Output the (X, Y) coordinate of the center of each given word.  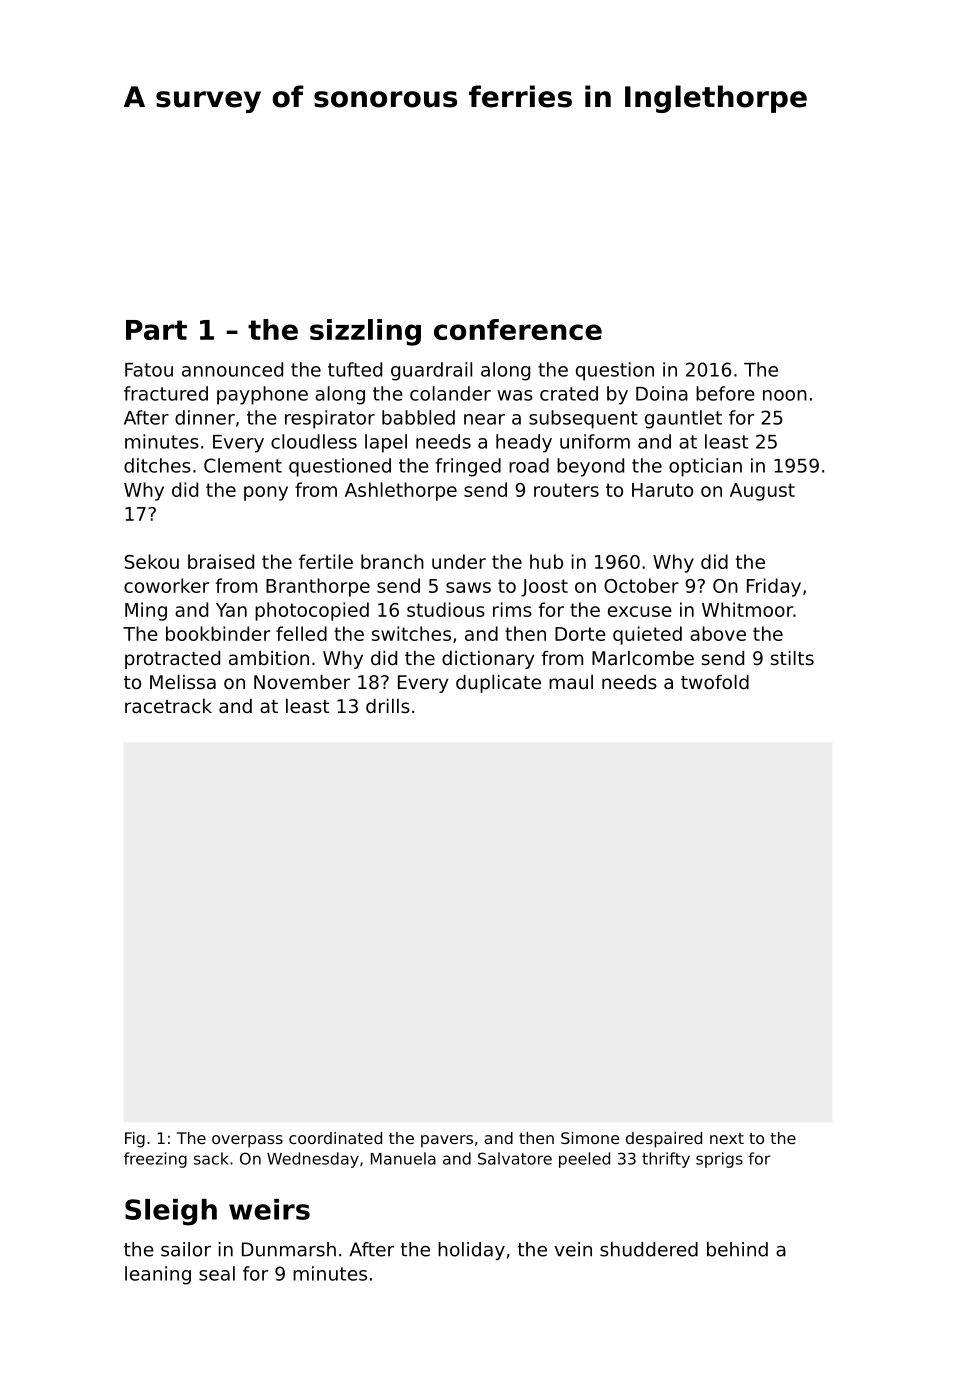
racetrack (168, 705)
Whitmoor (747, 609)
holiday (471, 1251)
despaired (664, 1140)
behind (737, 1249)
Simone (590, 1138)
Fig (135, 1140)
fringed (468, 467)
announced (232, 369)
